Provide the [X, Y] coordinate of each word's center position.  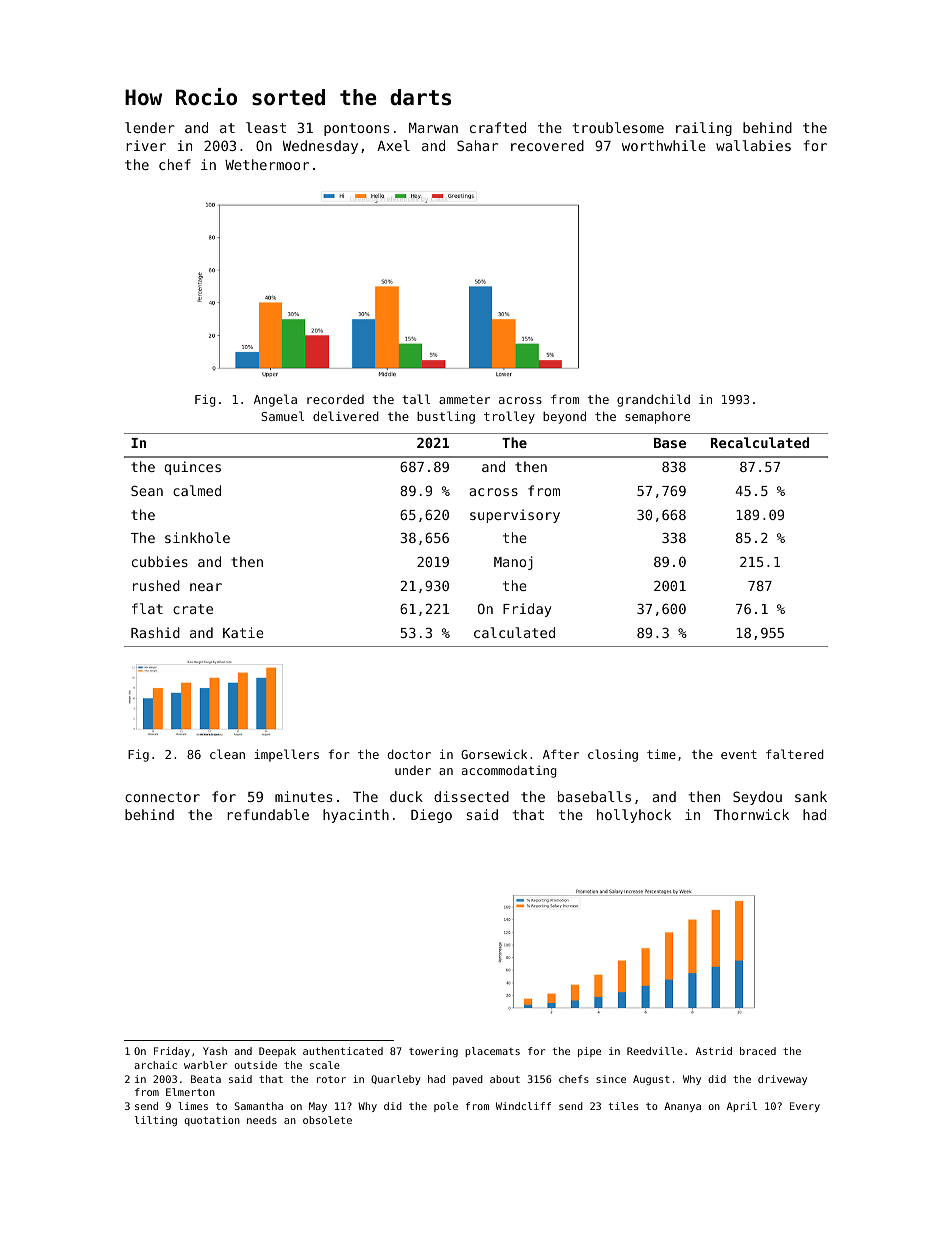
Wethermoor [267, 164]
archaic [155, 1065]
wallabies [753, 145]
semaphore [657, 418]
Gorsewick [494, 754]
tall [416, 399]
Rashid [155, 632]
